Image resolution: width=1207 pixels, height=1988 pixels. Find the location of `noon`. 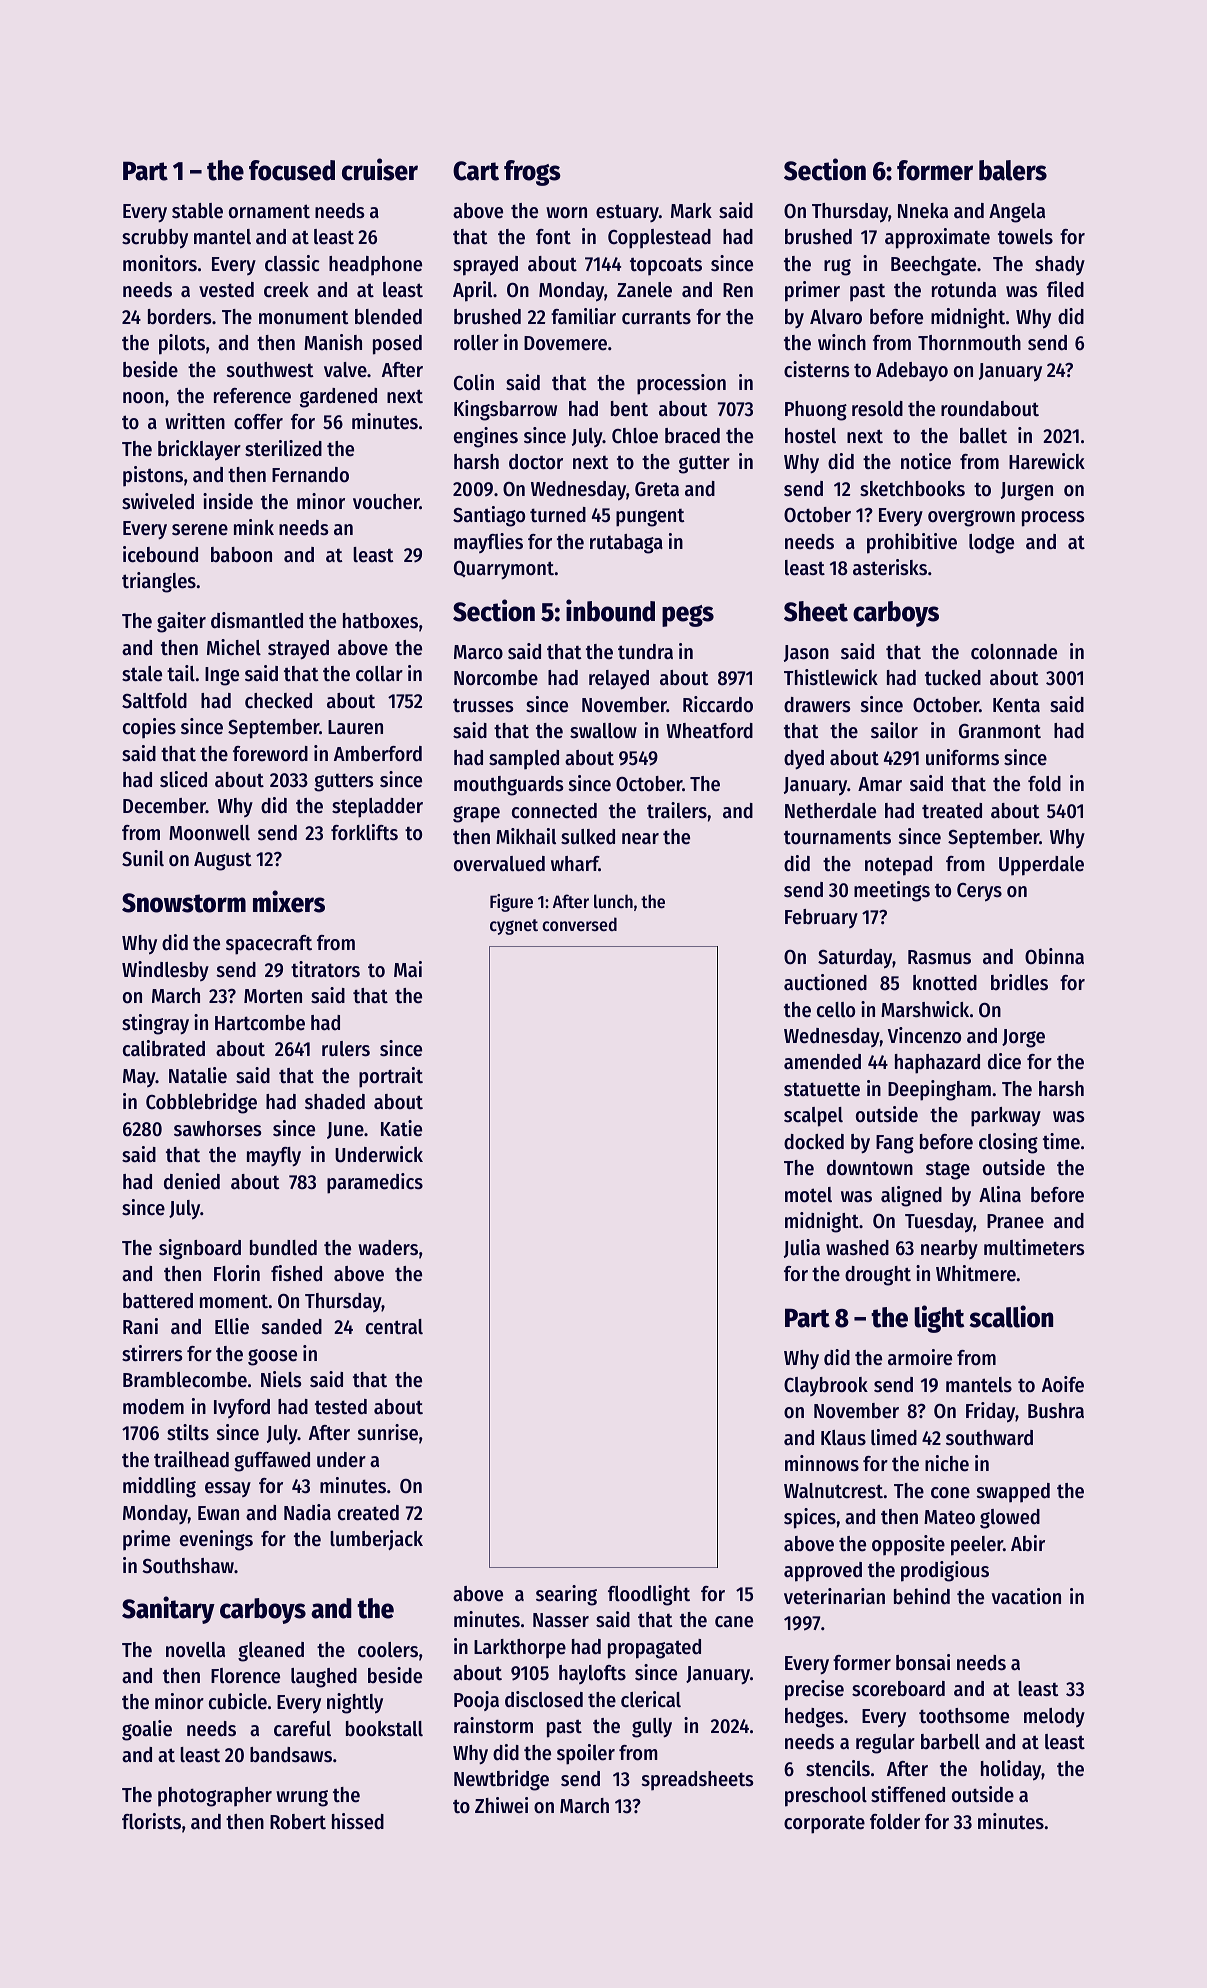

noon is located at coordinates (143, 398).
